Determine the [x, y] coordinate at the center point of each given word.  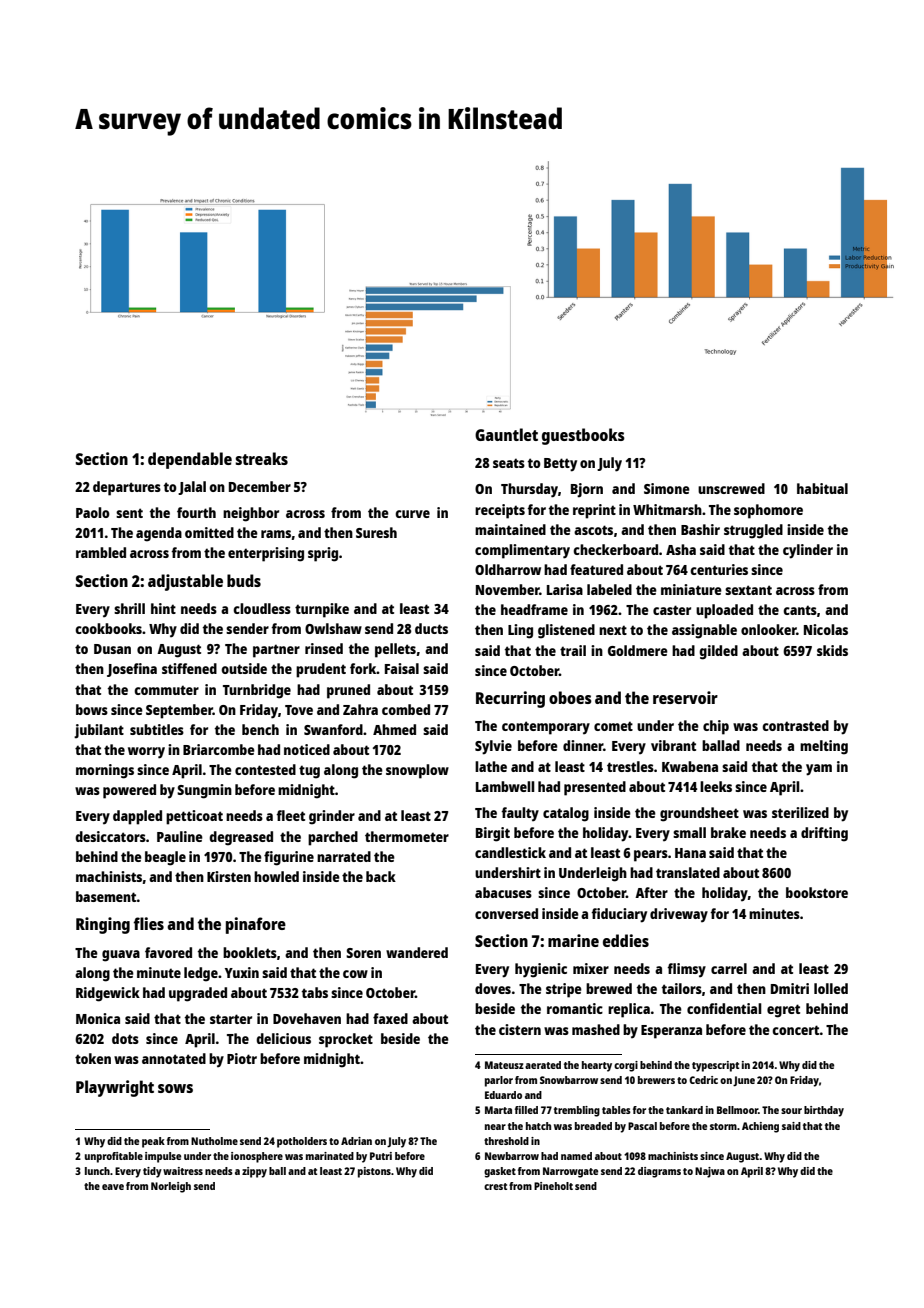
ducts [431, 628]
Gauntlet [506, 434]
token [93, 1058]
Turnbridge [257, 691]
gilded [718, 652]
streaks [261, 458]
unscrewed [731, 488]
